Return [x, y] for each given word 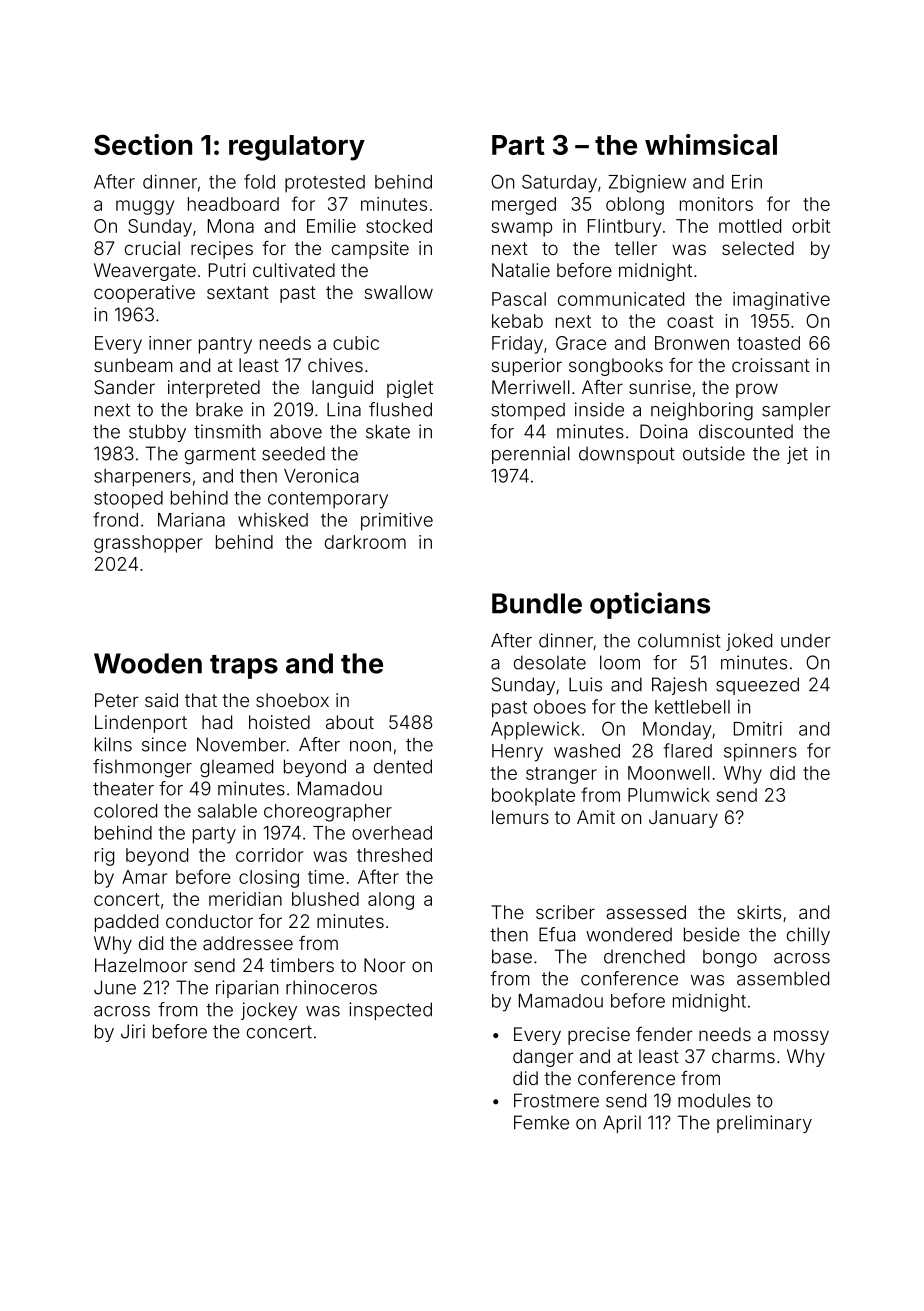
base [512, 956]
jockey [269, 1011]
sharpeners [142, 478]
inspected [390, 1011]
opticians [650, 605]
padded [126, 923]
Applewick [535, 731]
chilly [808, 936]
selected [758, 248]
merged [524, 206]
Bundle [537, 603]
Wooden [148, 663]
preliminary [764, 1124]
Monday [677, 731]
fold [259, 181]
